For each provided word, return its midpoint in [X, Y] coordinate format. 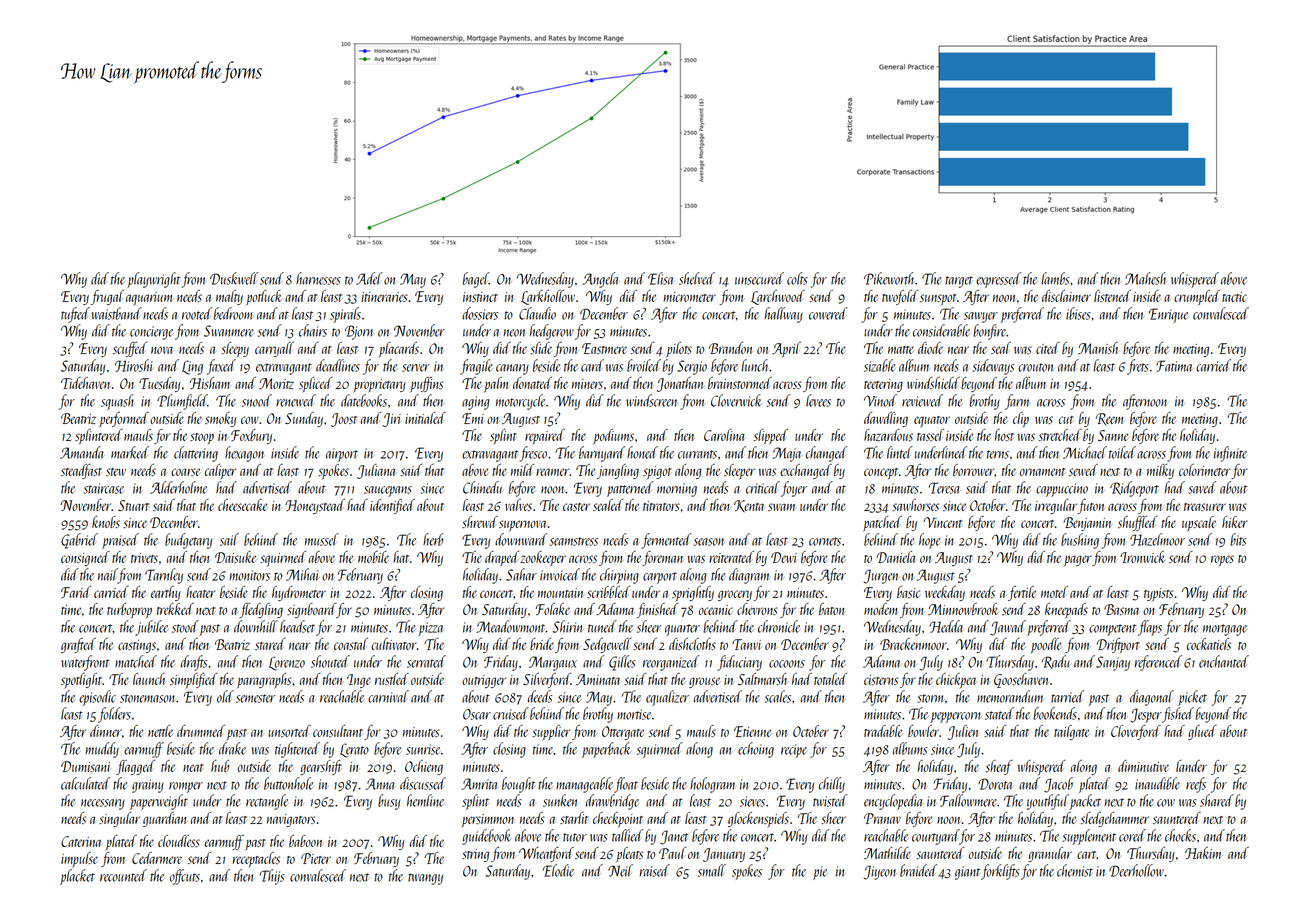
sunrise [423, 749]
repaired [545, 436]
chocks [1180, 835]
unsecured [759, 278]
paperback [606, 750]
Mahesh [1145, 278]
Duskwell [234, 278]
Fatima [1174, 366]
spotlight [81, 681]
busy [389, 802]
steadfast [81, 471]
